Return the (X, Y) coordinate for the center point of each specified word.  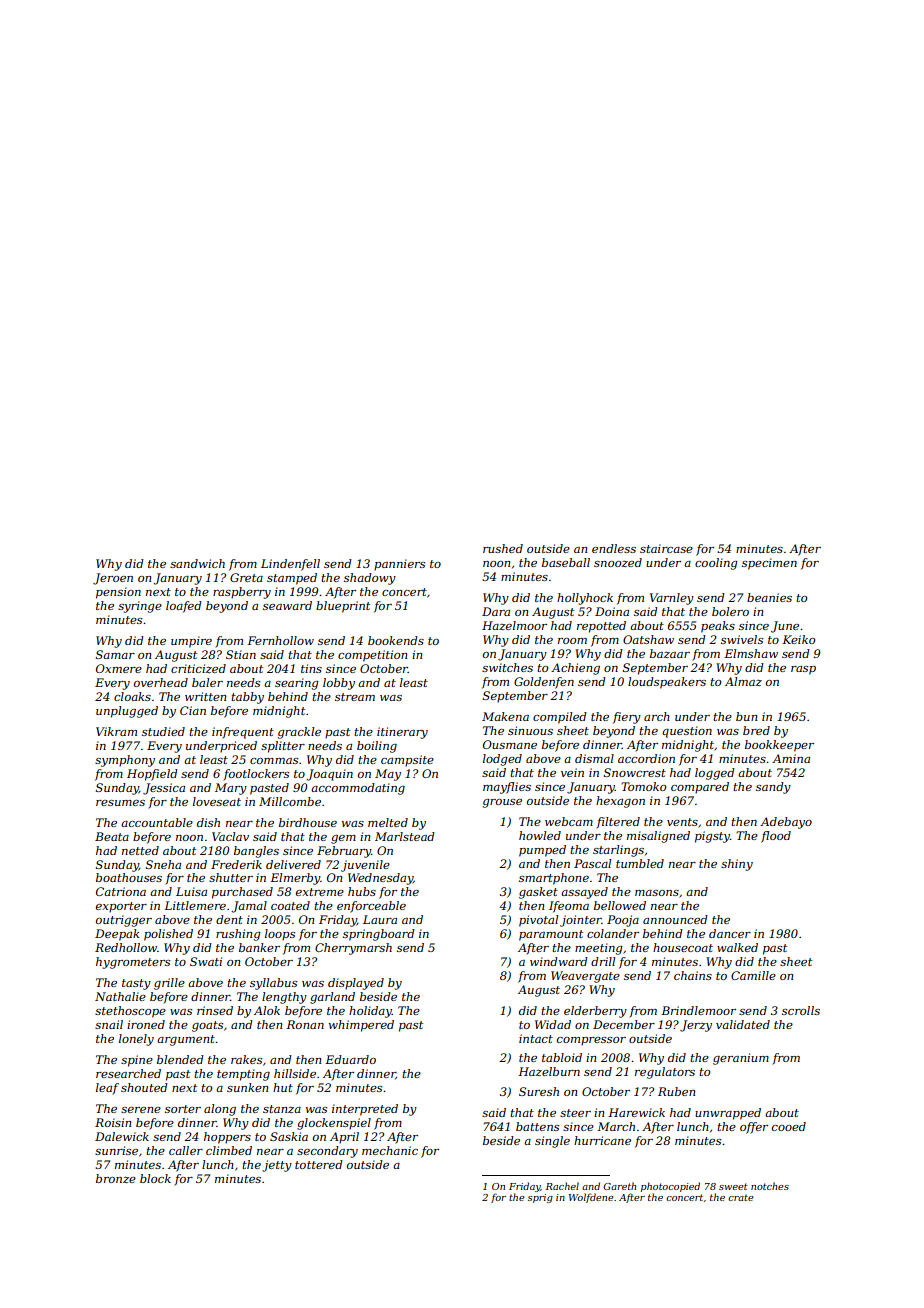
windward (559, 961)
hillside (295, 1073)
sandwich (197, 563)
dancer (730, 933)
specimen (769, 564)
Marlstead (405, 836)
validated (743, 1024)
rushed (503, 548)
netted (140, 850)
